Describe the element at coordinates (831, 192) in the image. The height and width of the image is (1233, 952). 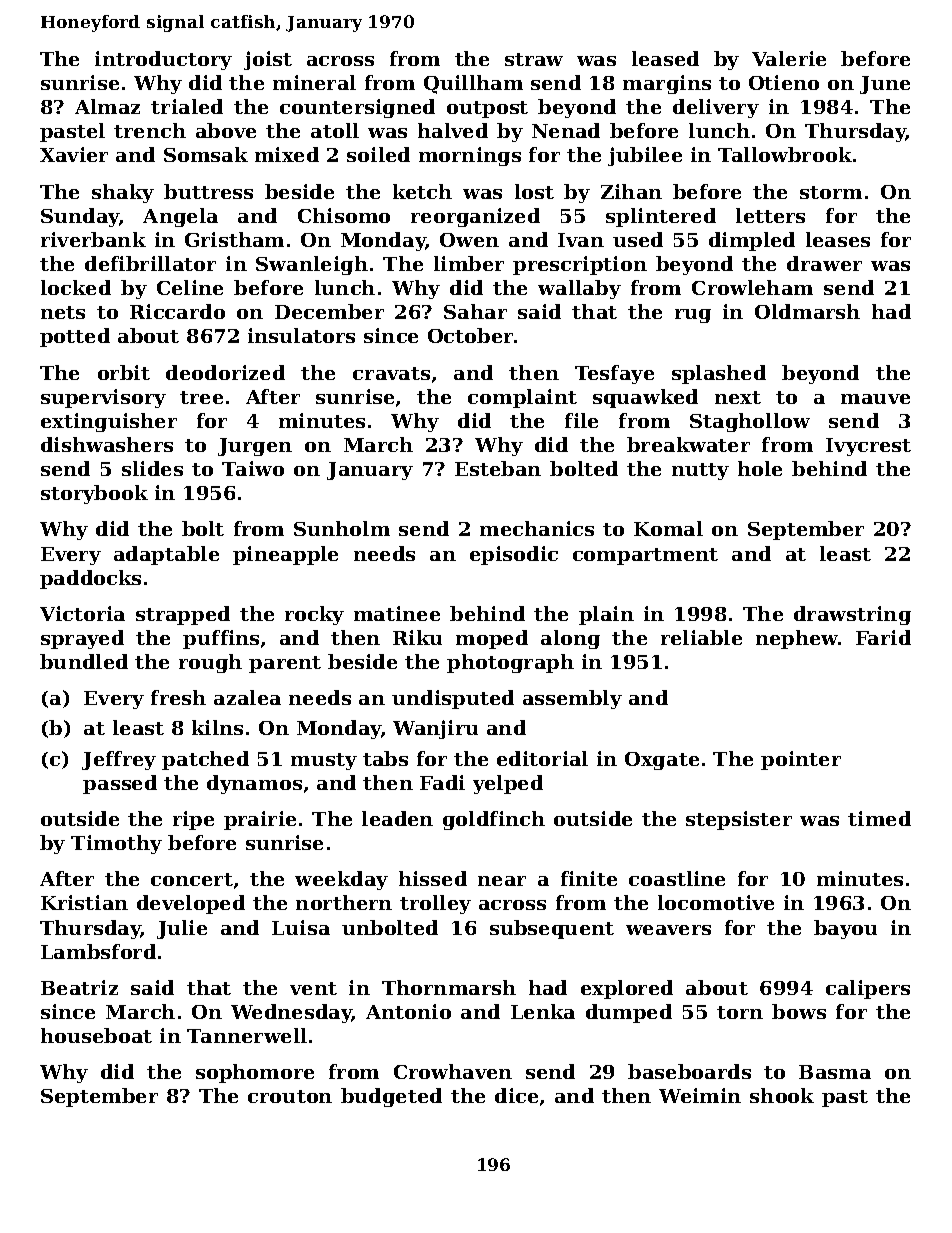
I see `storm` at that location.
